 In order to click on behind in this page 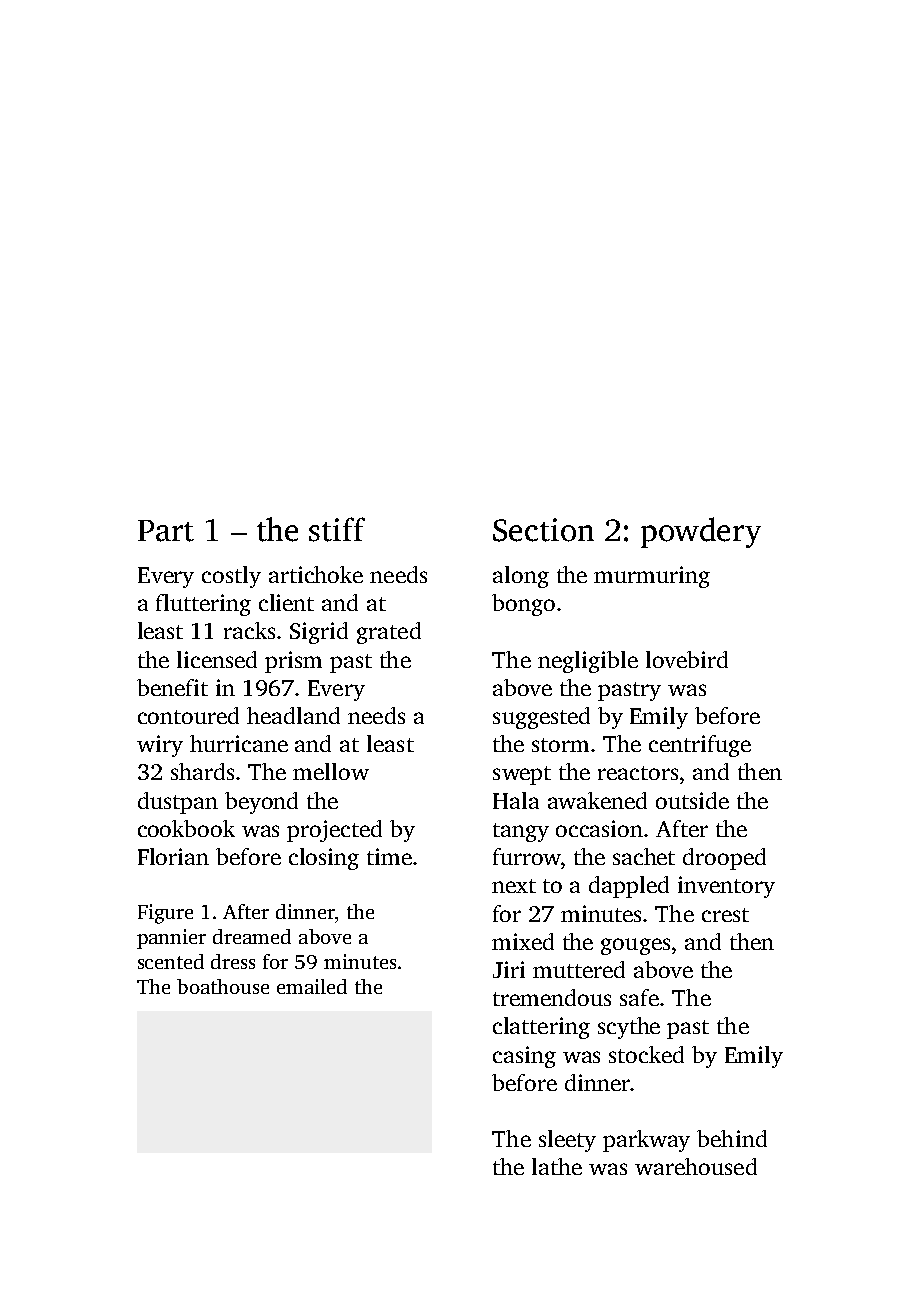, I will do `click(732, 1138)`.
